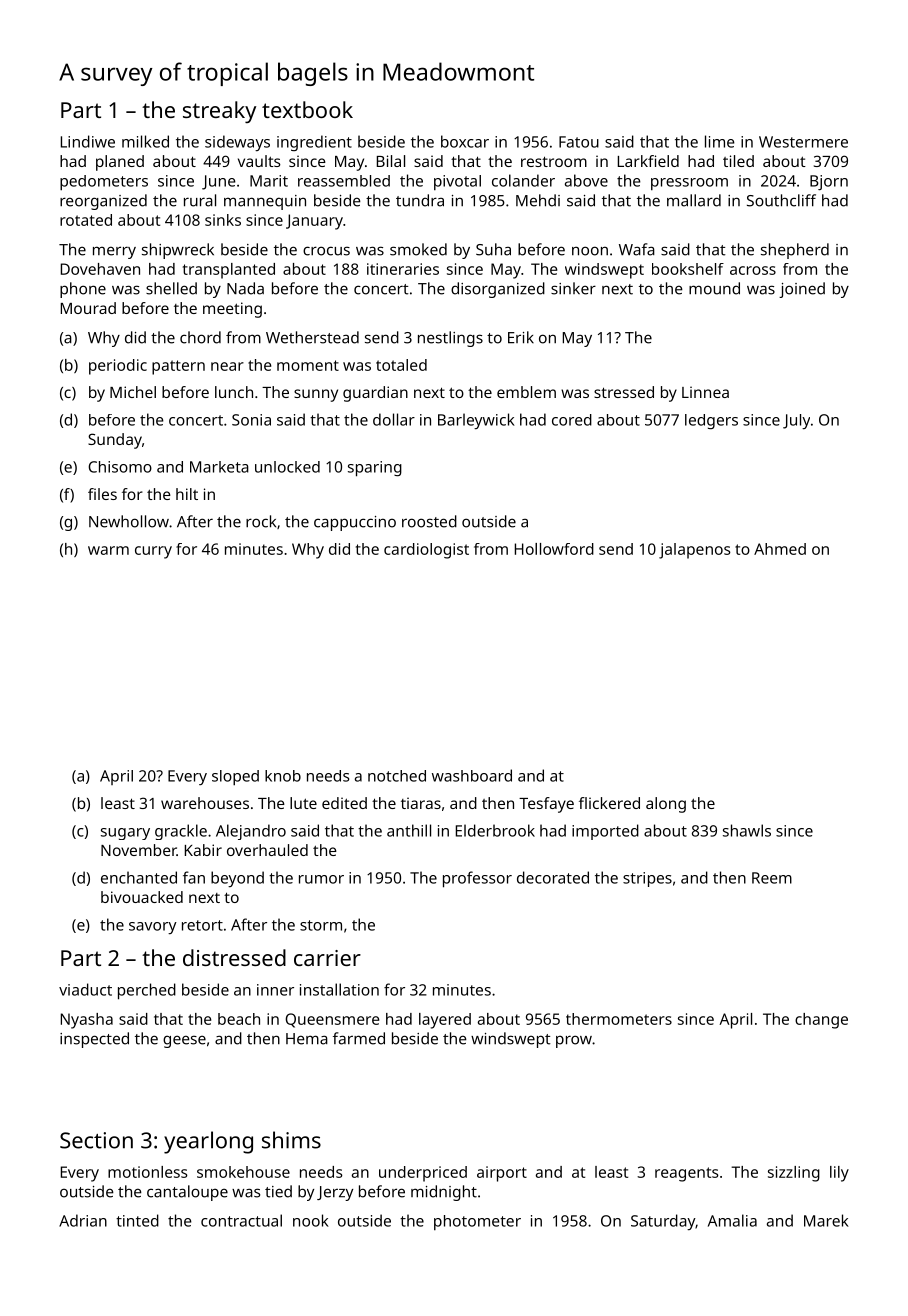  Describe the element at coordinates (178, 367) in the screenshot. I see `pattern` at that location.
